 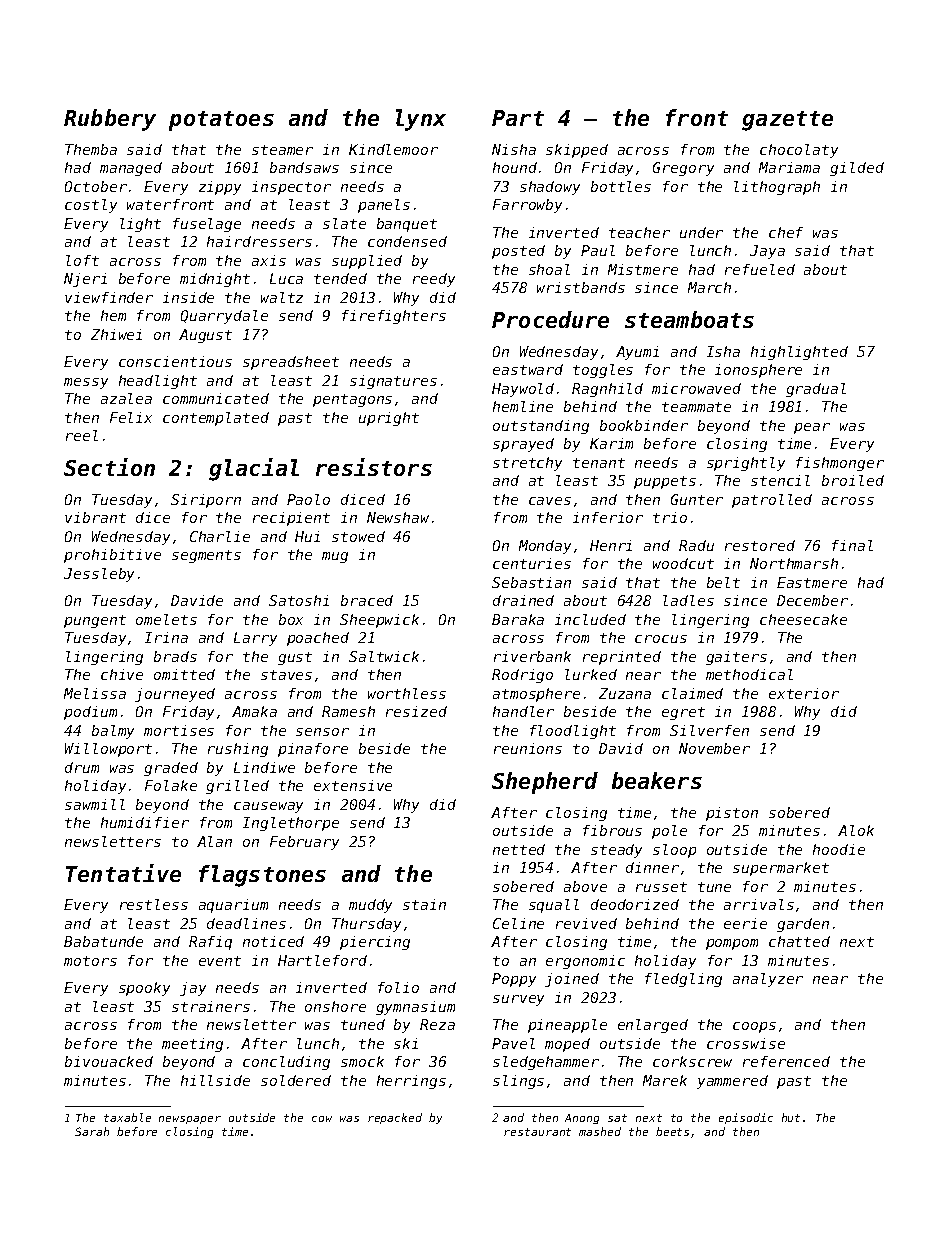 What do you see at coordinates (518, 118) in the screenshot?
I see `Part` at bounding box center [518, 118].
